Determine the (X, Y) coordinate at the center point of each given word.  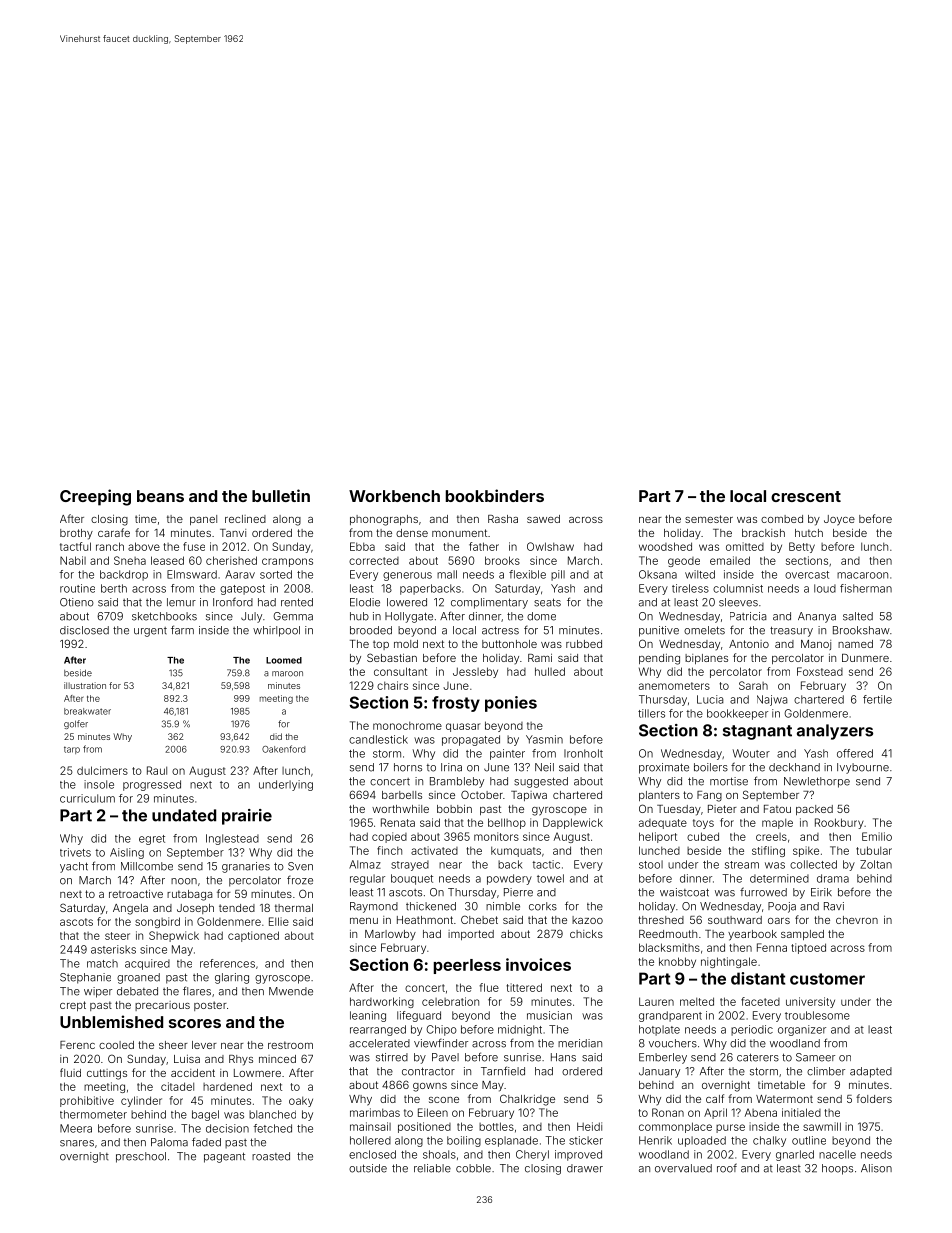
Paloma (169, 1142)
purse (730, 1128)
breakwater (87, 711)
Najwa (772, 700)
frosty (456, 704)
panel (203, 520)
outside (368, 1168)
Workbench (394, 496)
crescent (806, 496)
